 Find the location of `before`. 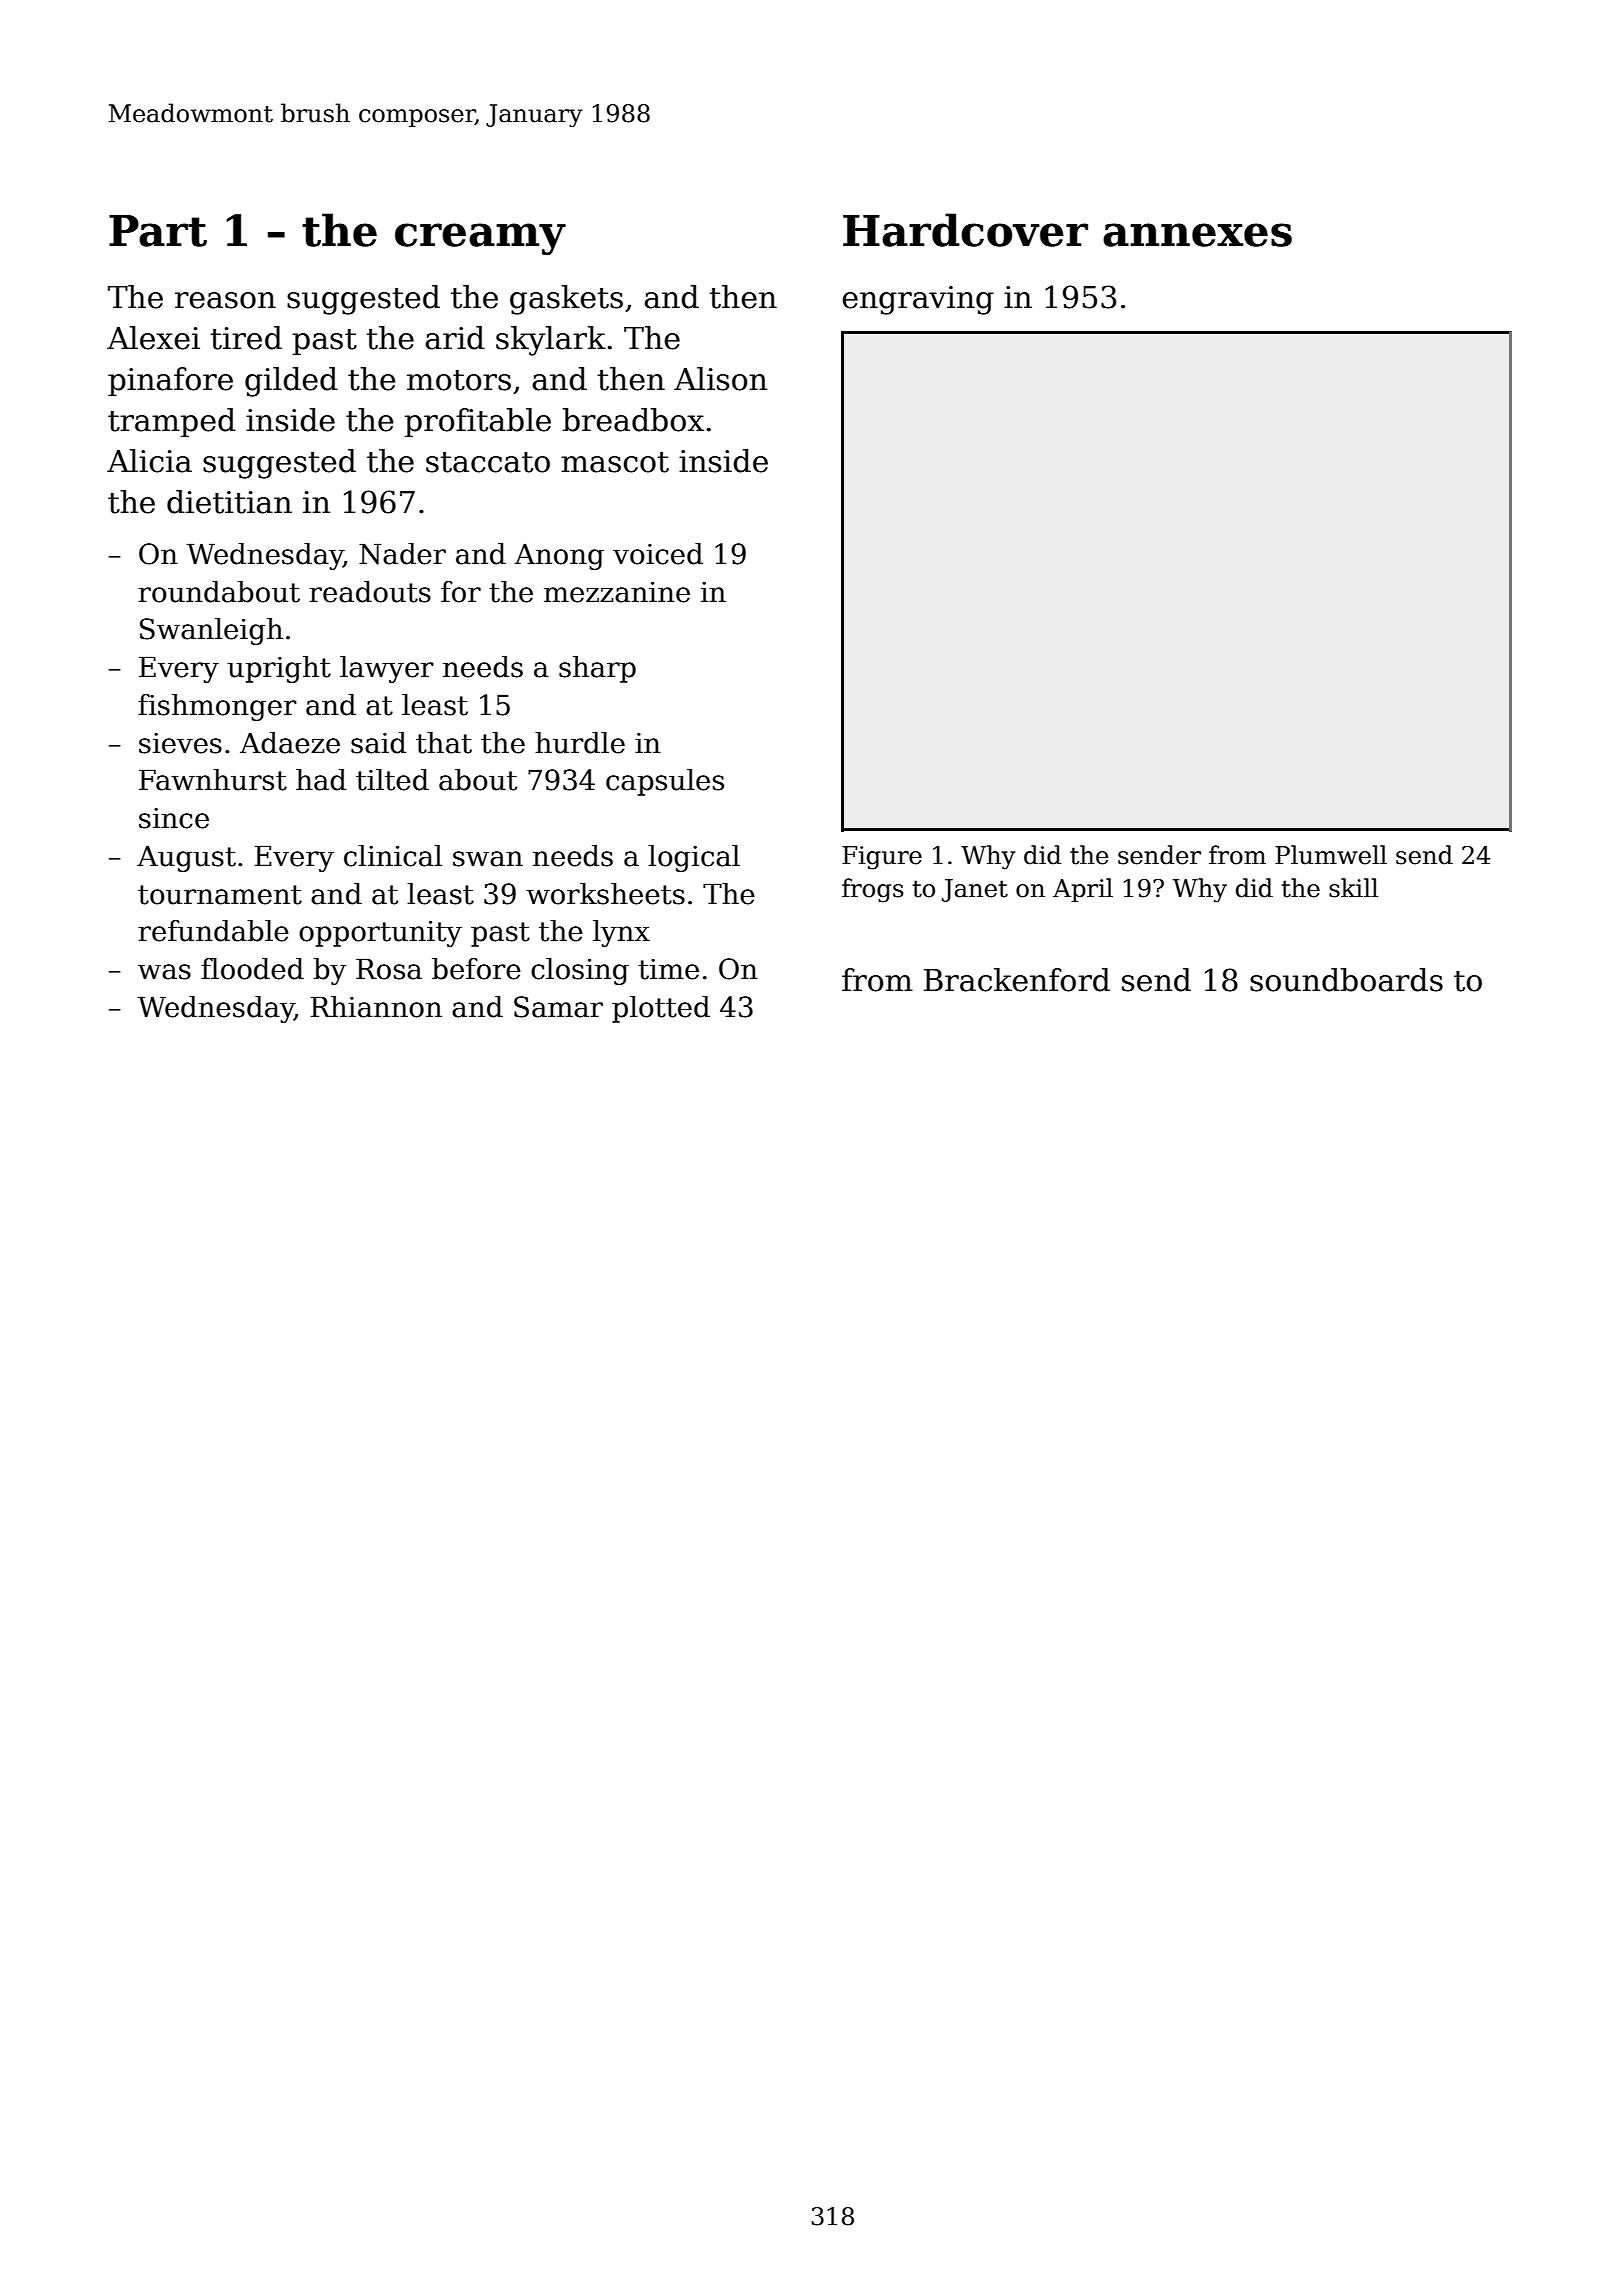

before is located at coordinates (476, 969).
